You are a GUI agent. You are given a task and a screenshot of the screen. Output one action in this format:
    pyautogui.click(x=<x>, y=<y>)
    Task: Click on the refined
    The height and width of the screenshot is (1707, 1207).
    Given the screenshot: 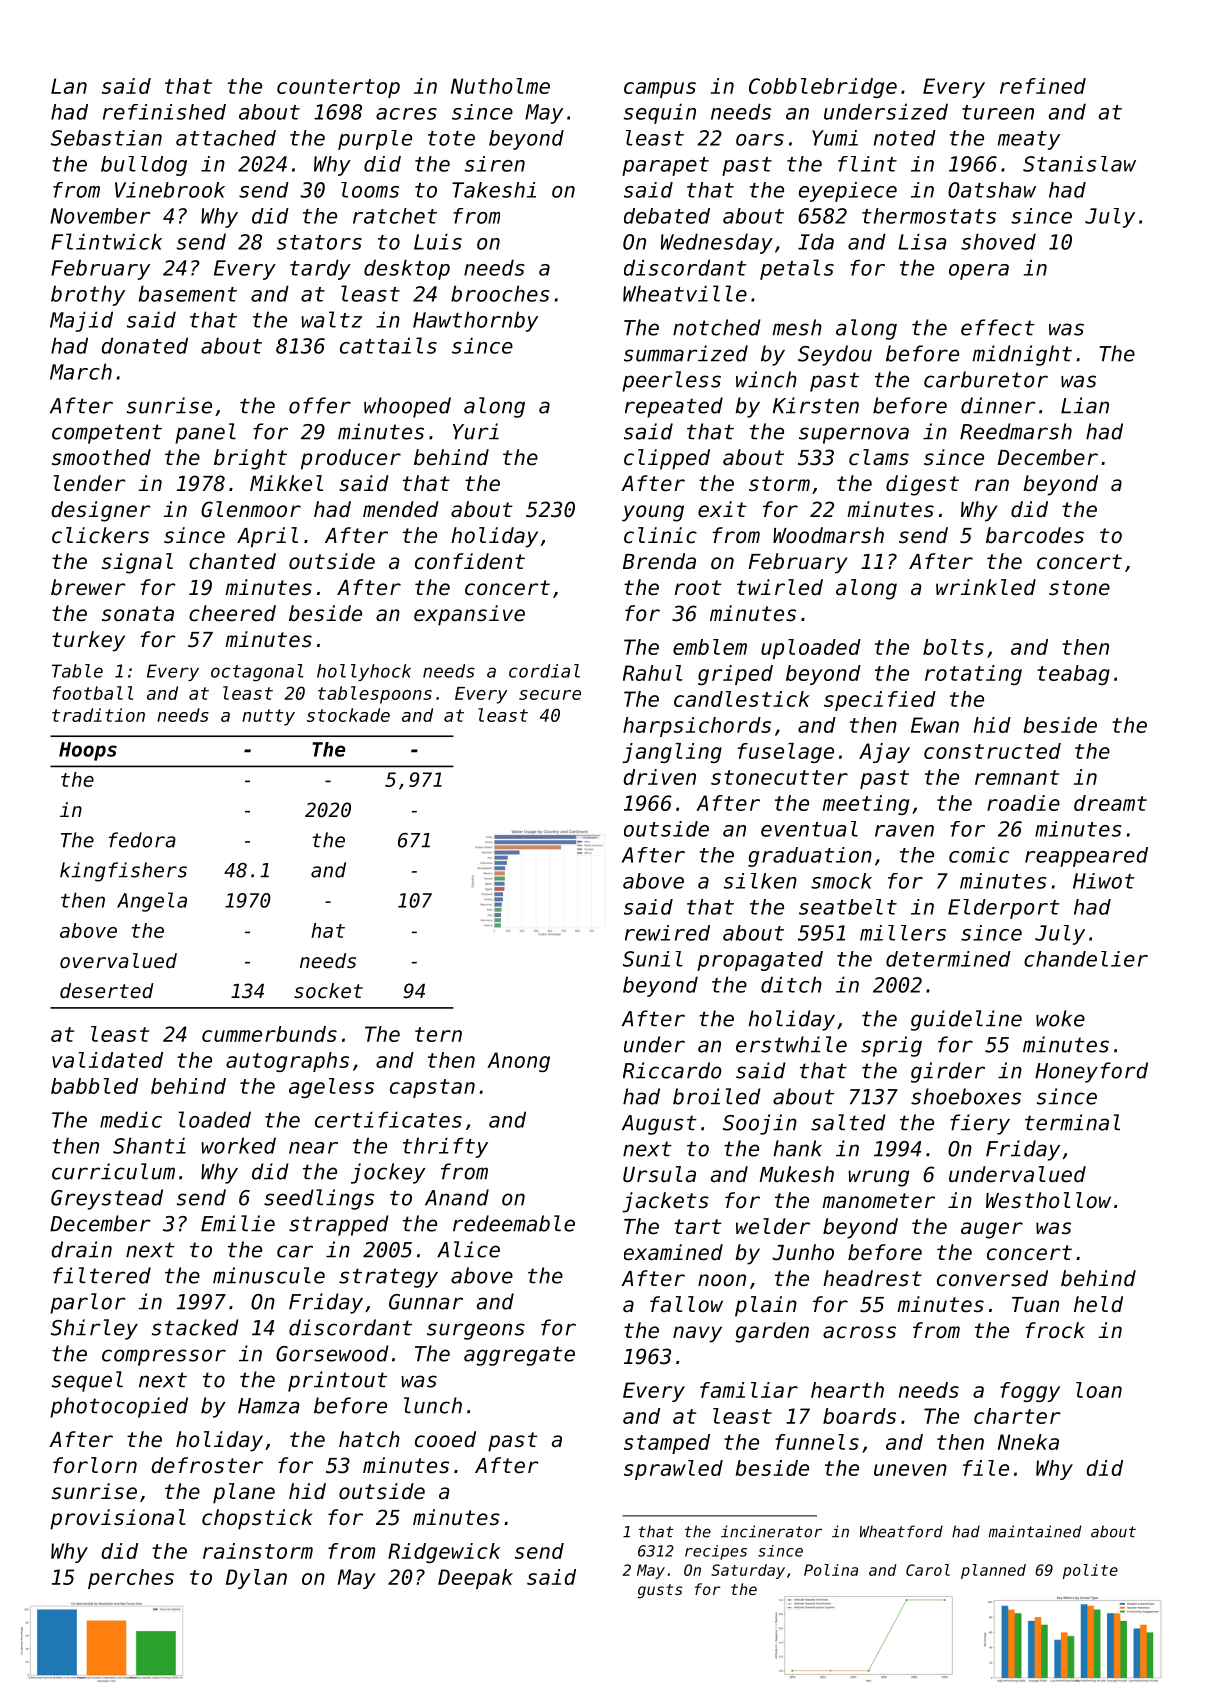 What is the action you would take?
    pyautogui.click(x=1043, y=86)
